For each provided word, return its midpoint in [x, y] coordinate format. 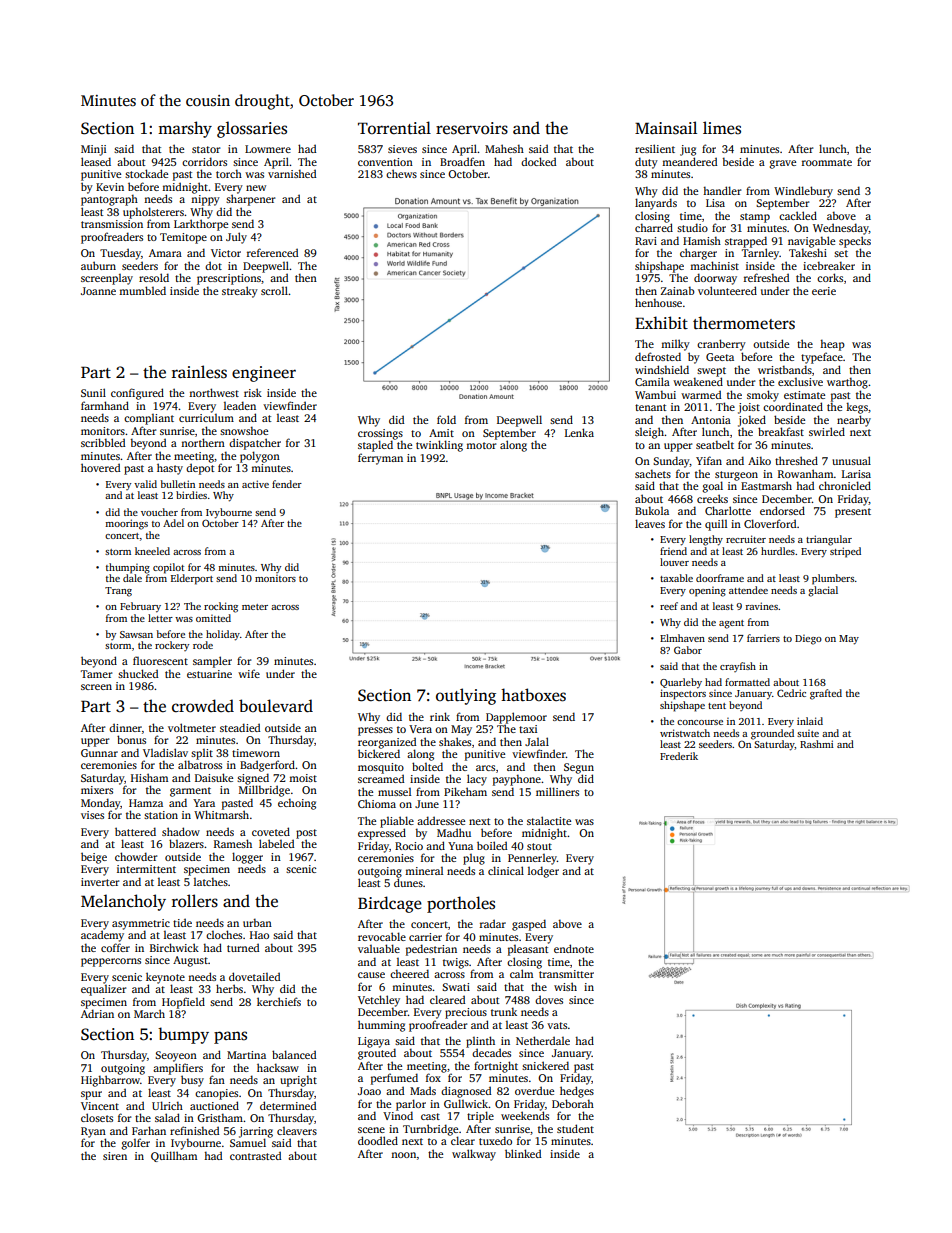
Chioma [377, 803]
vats [557, 1025]
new [256, 188]
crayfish [738, 667]
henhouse [658, 302]
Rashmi [817, 744]
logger [247, 858]
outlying [466, 696]
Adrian [97, 1013]
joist [749, 408]
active [255, 484]
